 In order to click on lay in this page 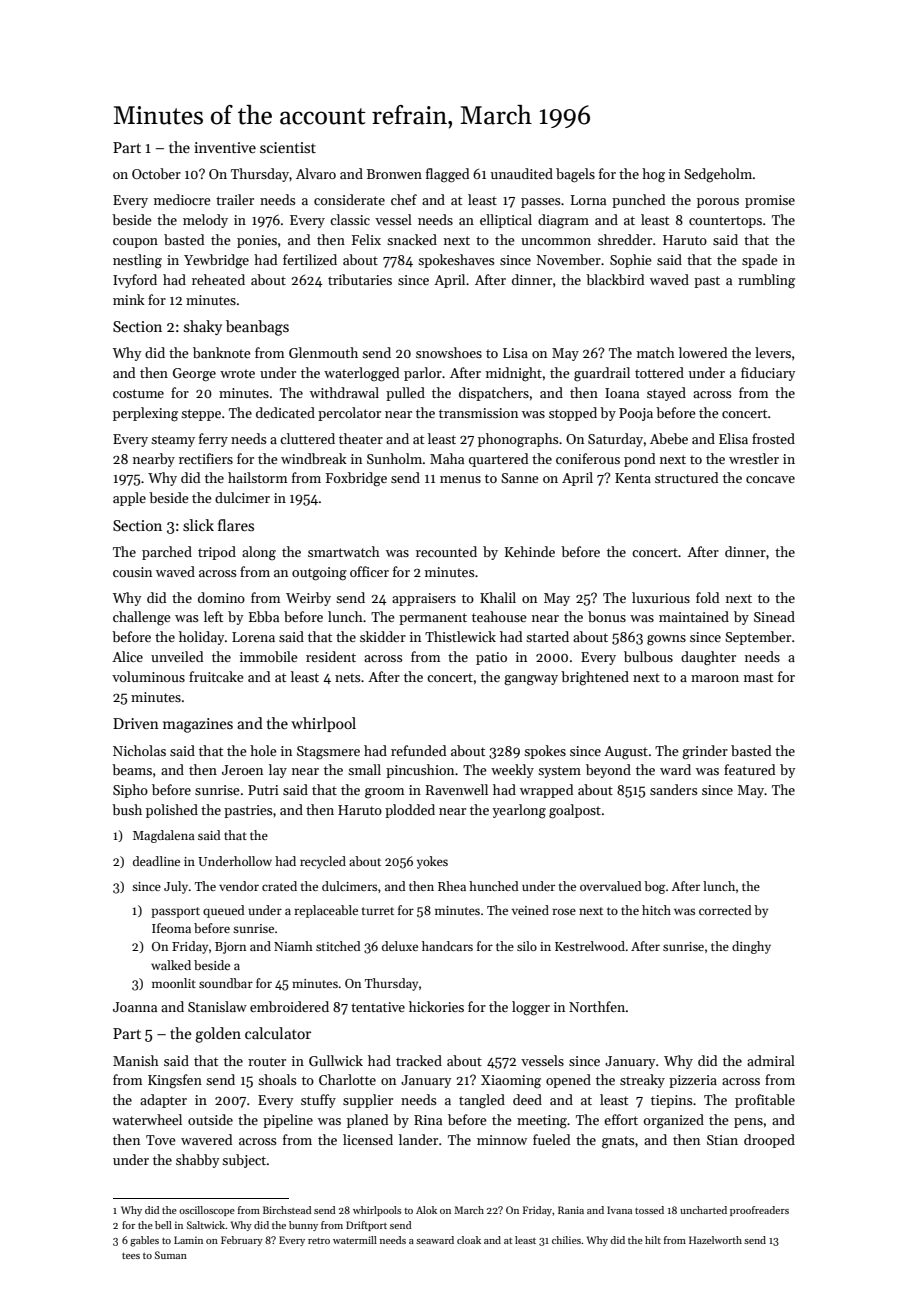, I will do `click(278, 771)`.
